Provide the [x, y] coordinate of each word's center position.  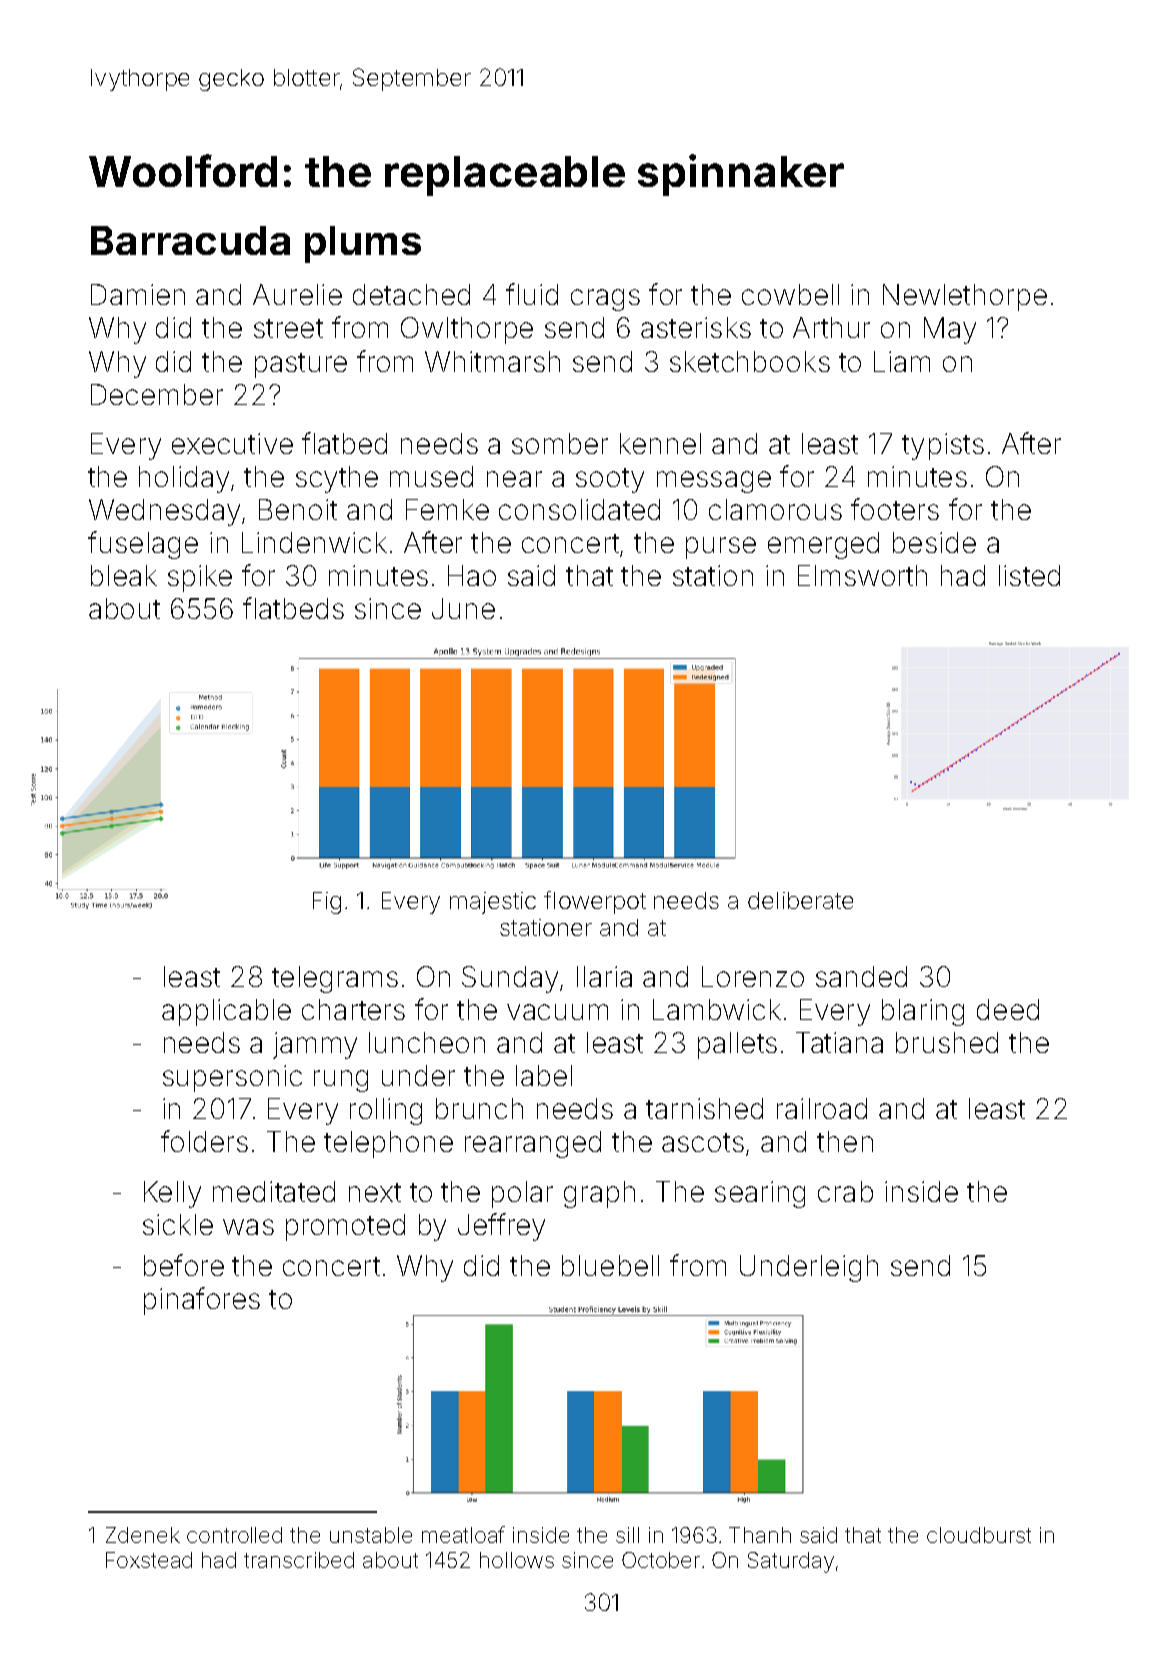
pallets [737, 1045]
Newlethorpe [965, 297]
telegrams [335, 979]
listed [1029, 575]
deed [1008, 1009]
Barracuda [190, 240]
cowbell [790, 294]
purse [721, 548]
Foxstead [149, 1560]
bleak [124, 575]
